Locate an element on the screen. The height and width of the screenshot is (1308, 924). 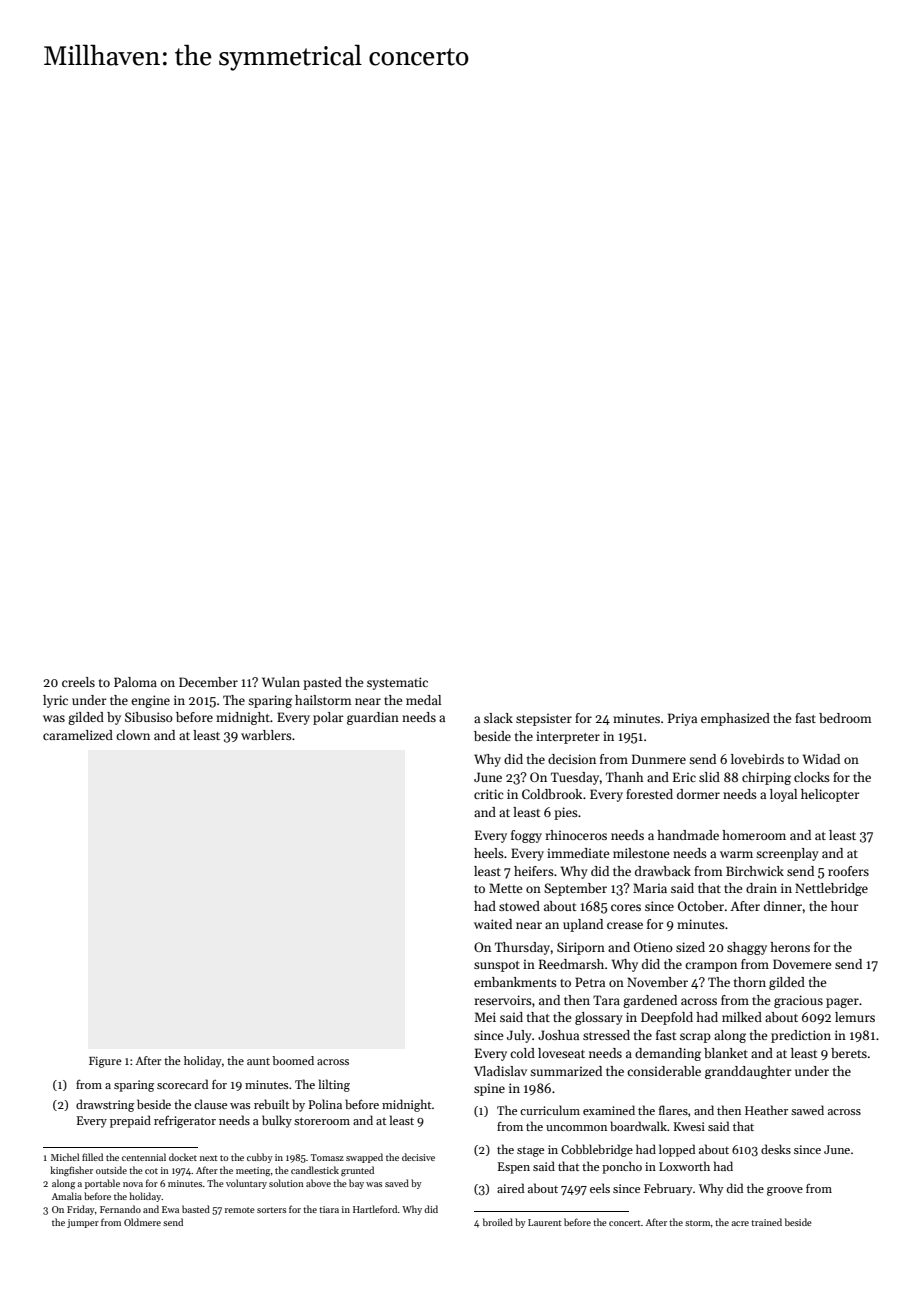
trained is located at coordinates (766, 1222).
